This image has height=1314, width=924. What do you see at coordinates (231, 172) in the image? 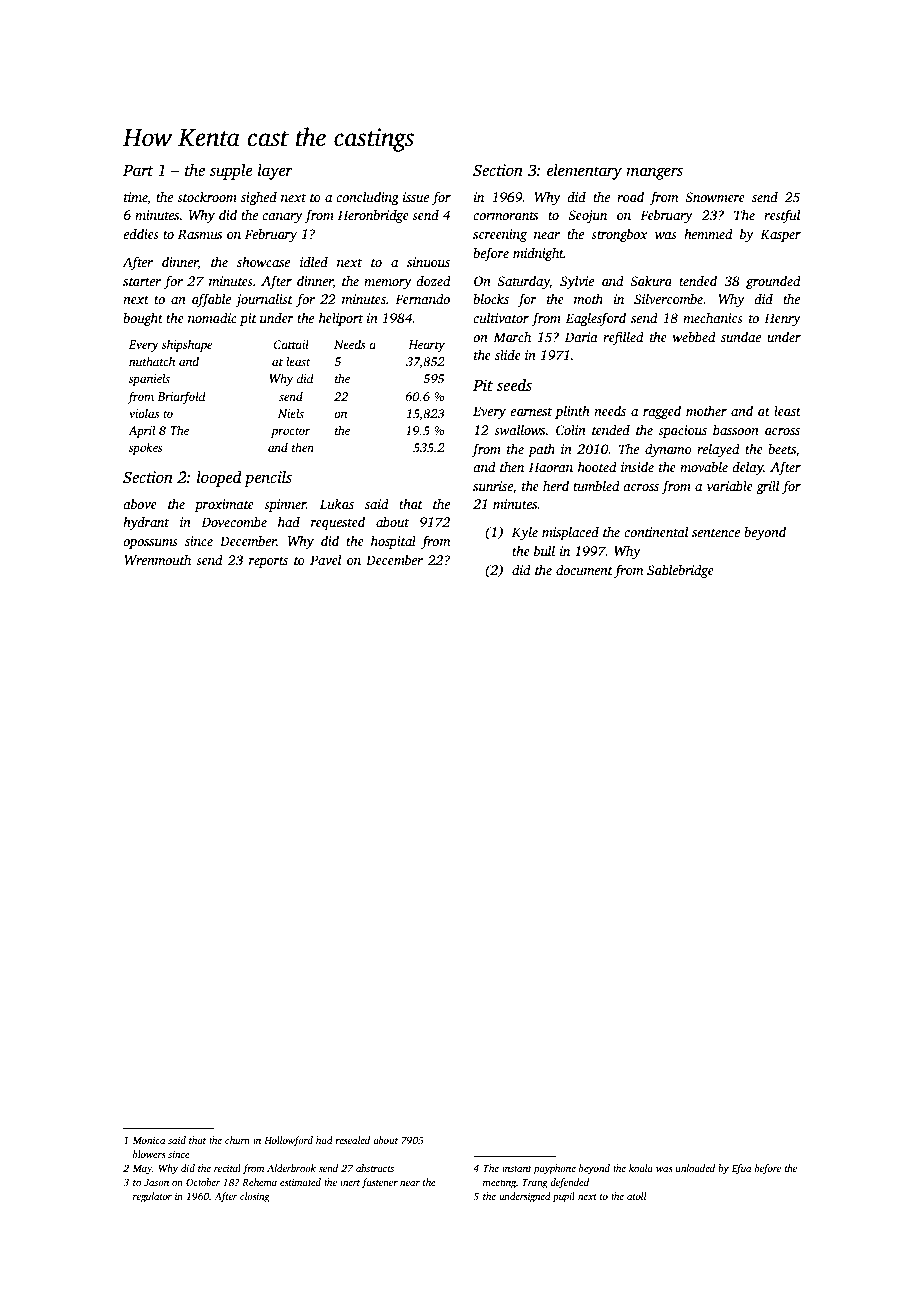
I see `supple` at bounding box center [231, 172].
